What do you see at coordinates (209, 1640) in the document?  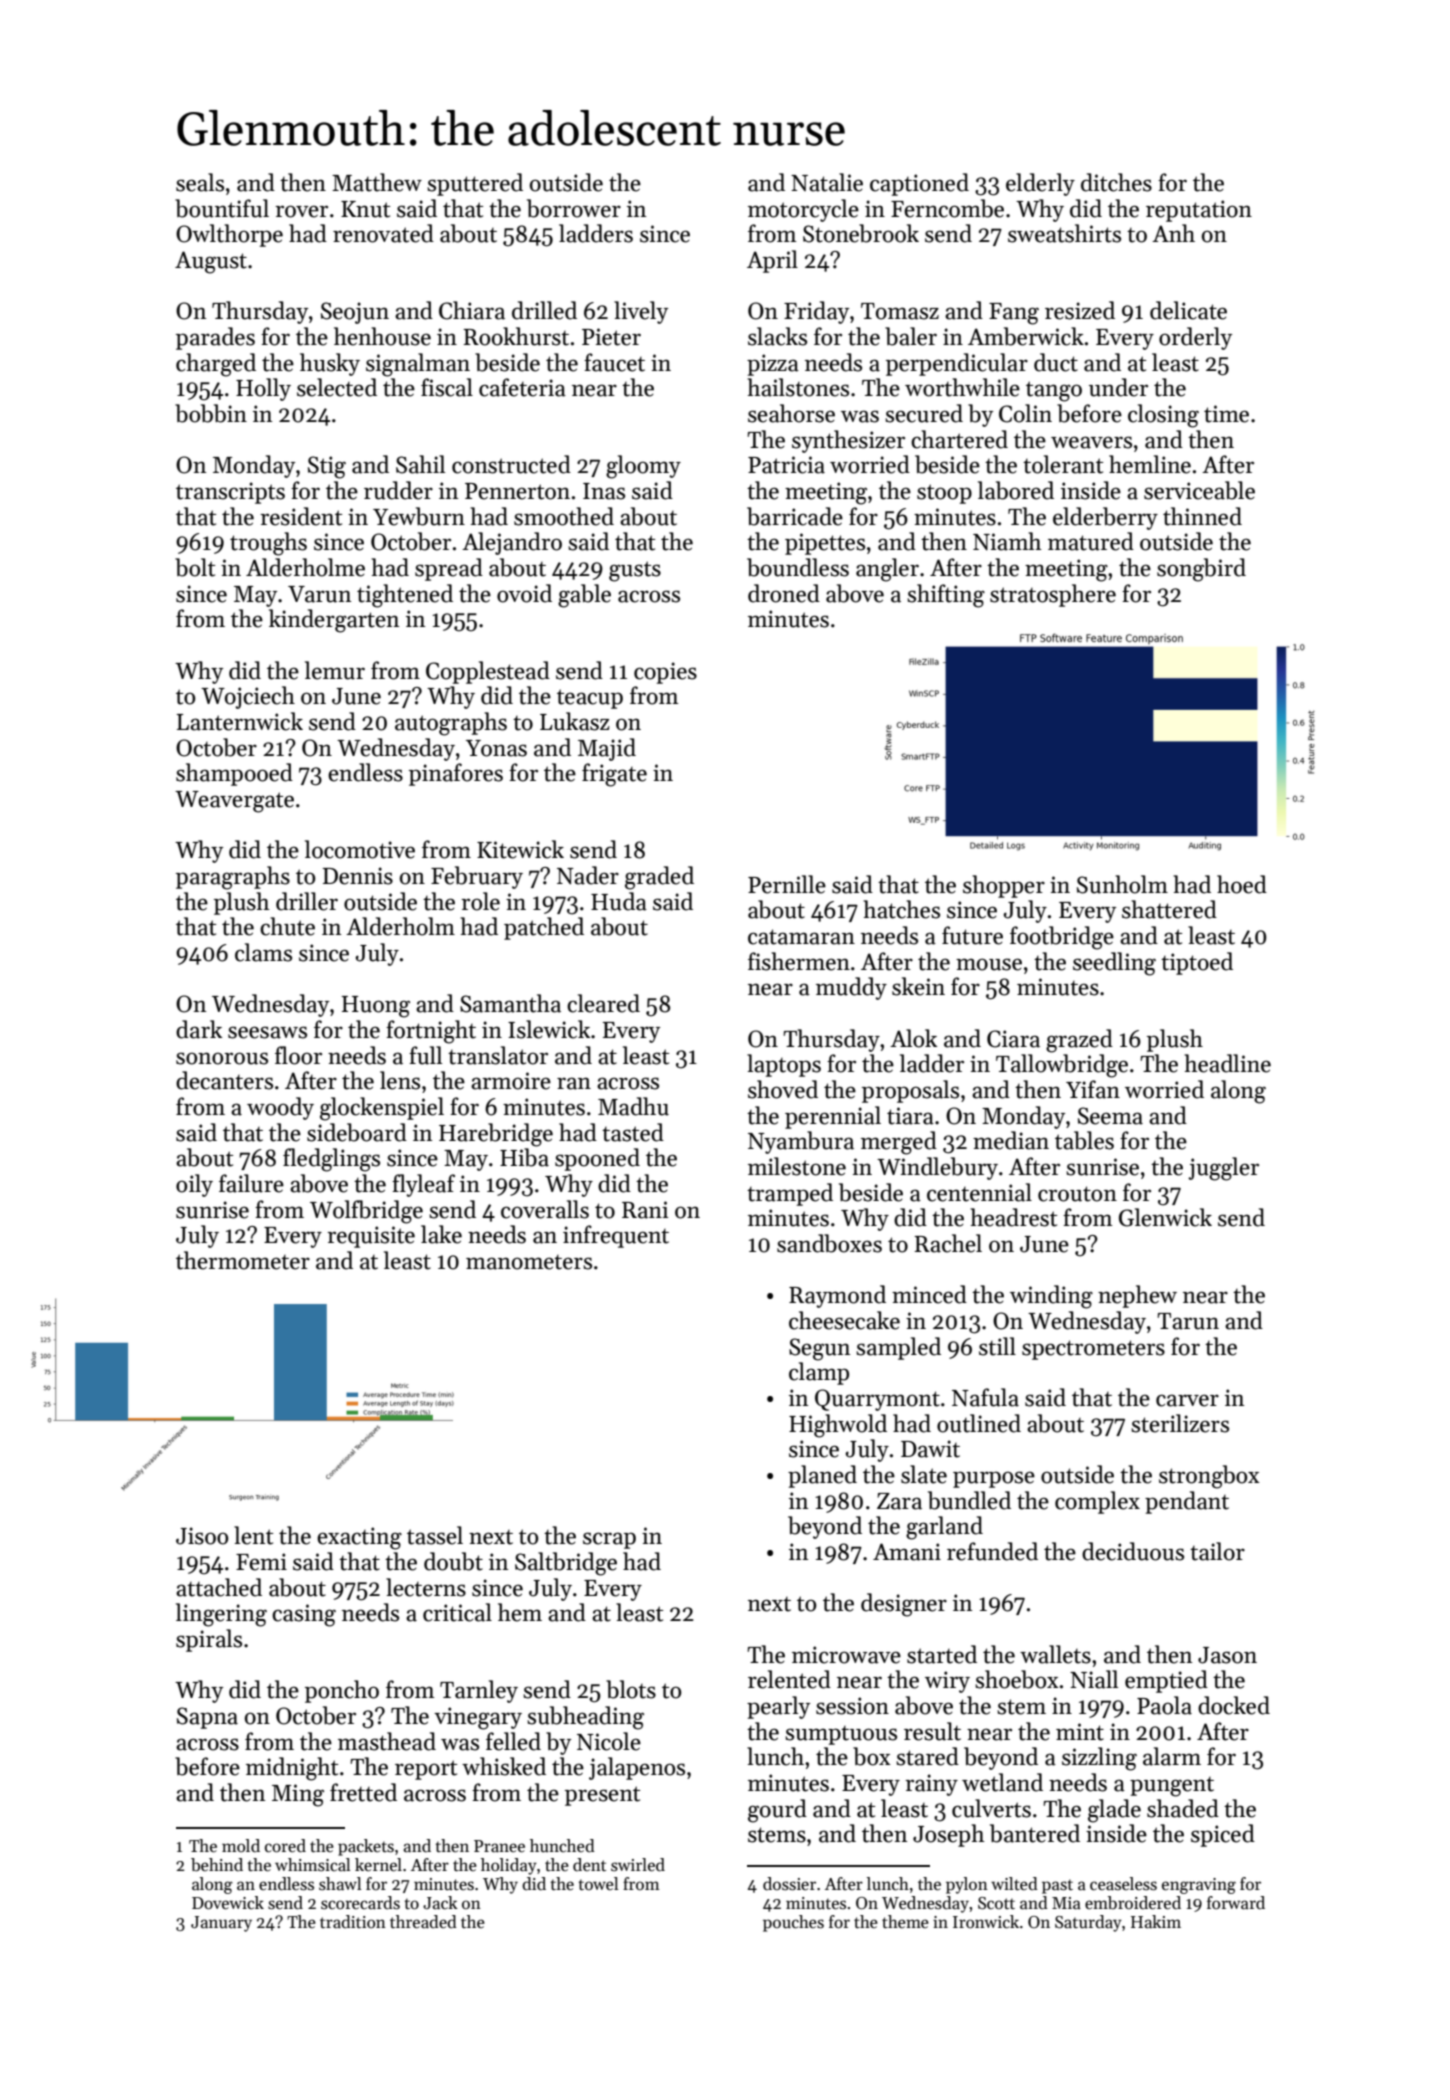 I see `spirals` at bounding box center [209, 1640].
